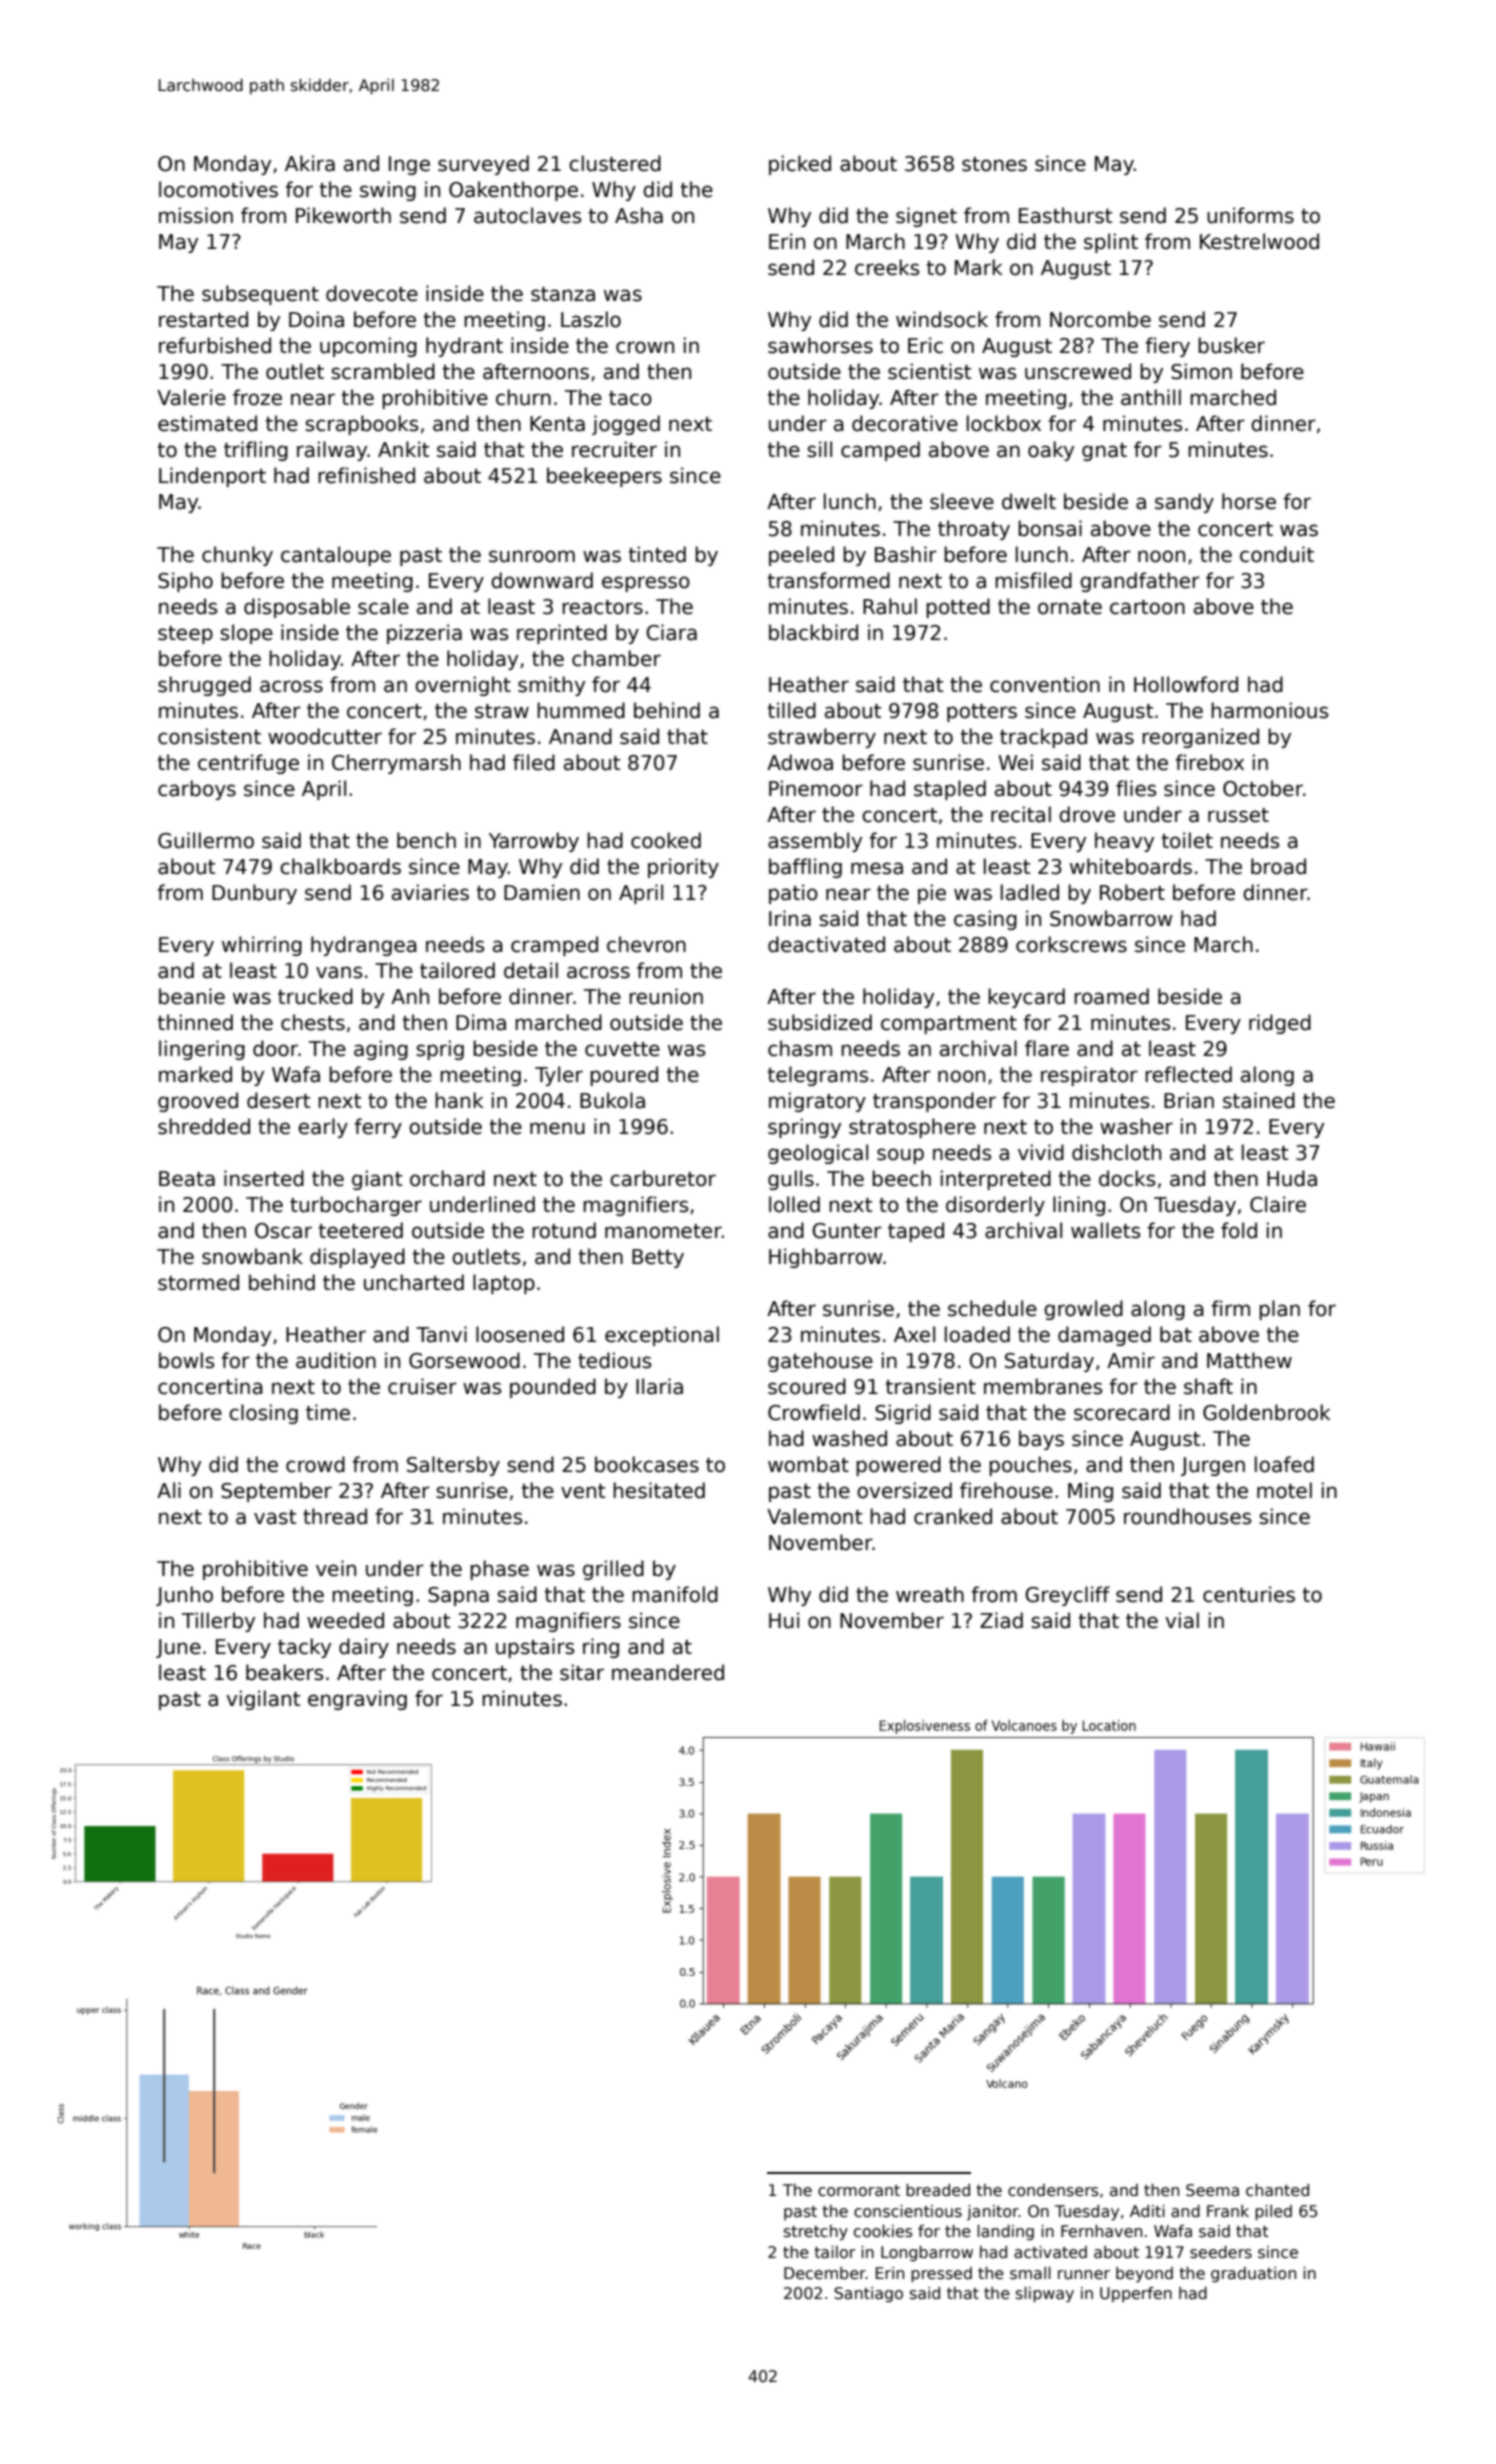 Image resolution: width=1496 pixels, height=2464 pixels. Describe the element at coordinates (1182, 1620) in the screenshot. I see `vial` at that location.
